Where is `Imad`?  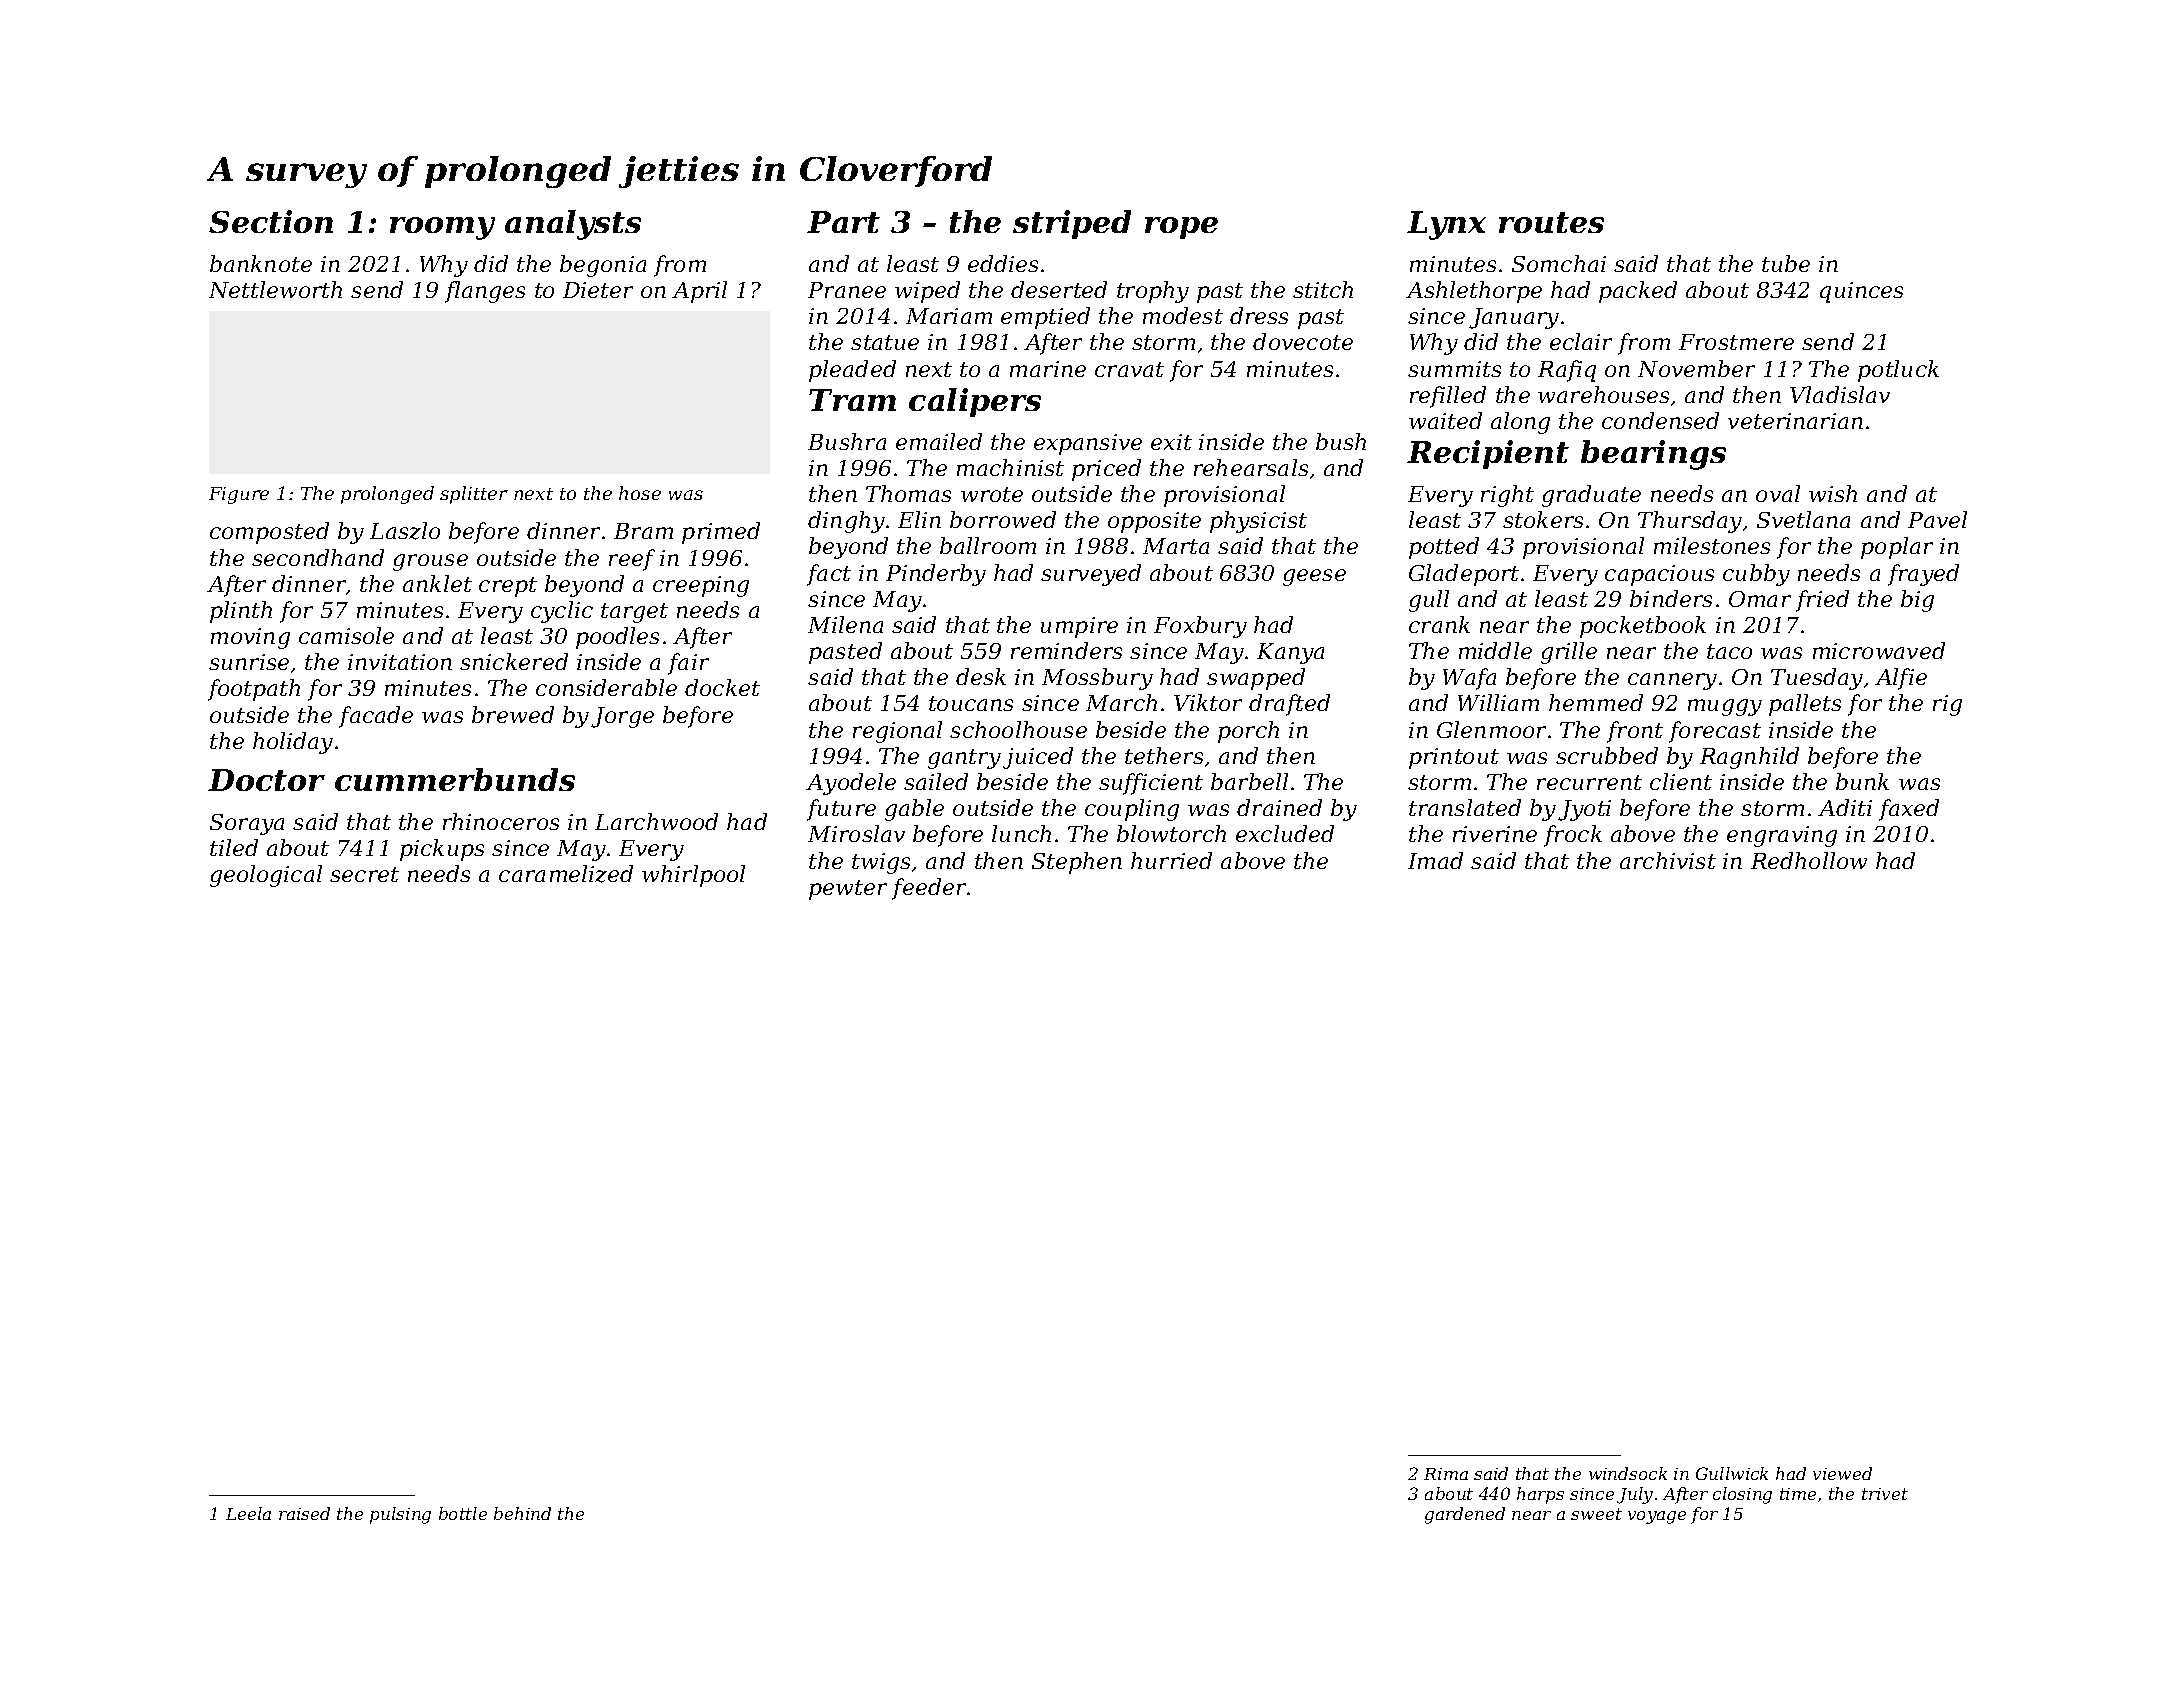
Imad is located at coordinates (1435, 860).
